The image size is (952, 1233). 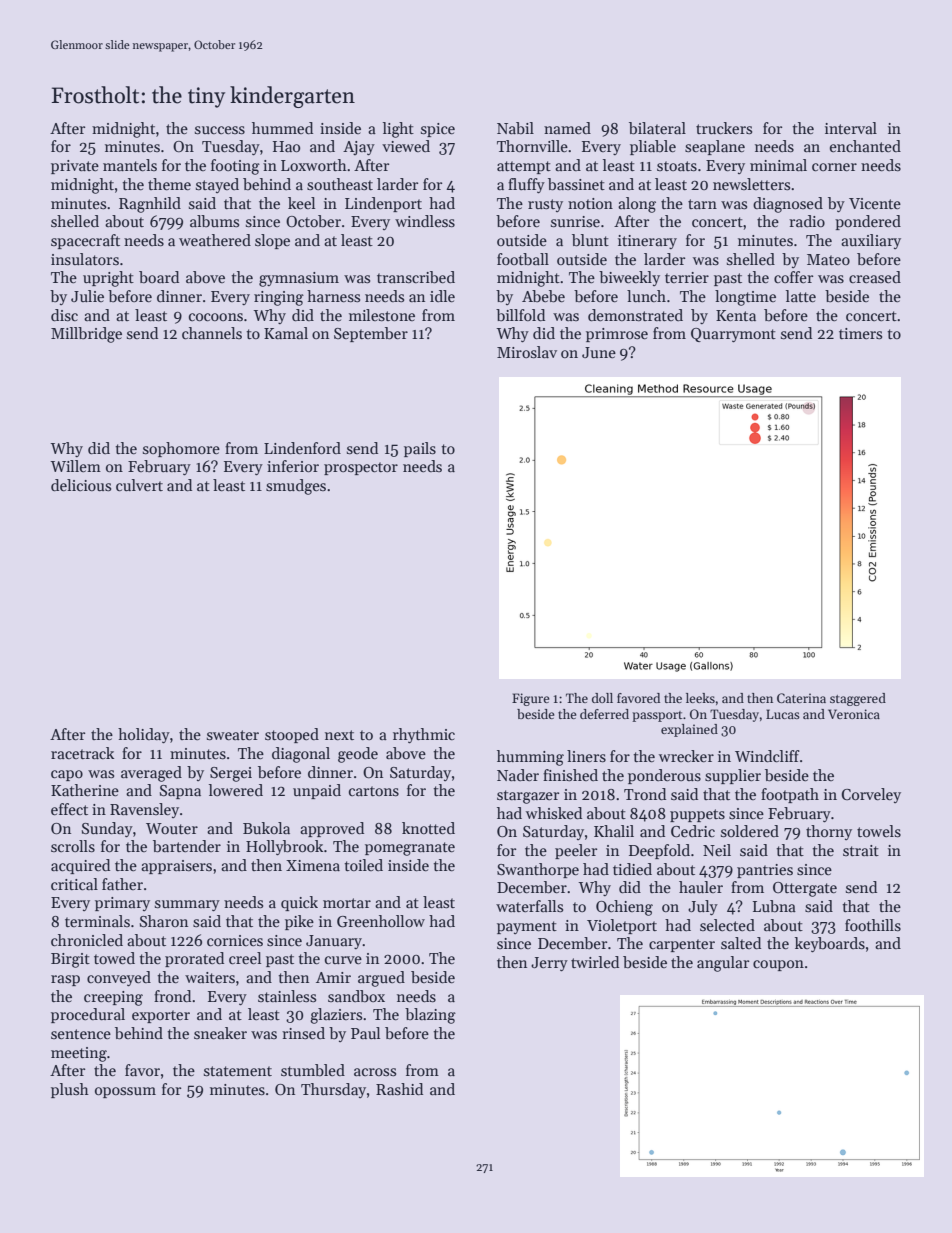 I want to click on ringing, so click(x=279, y=298).
